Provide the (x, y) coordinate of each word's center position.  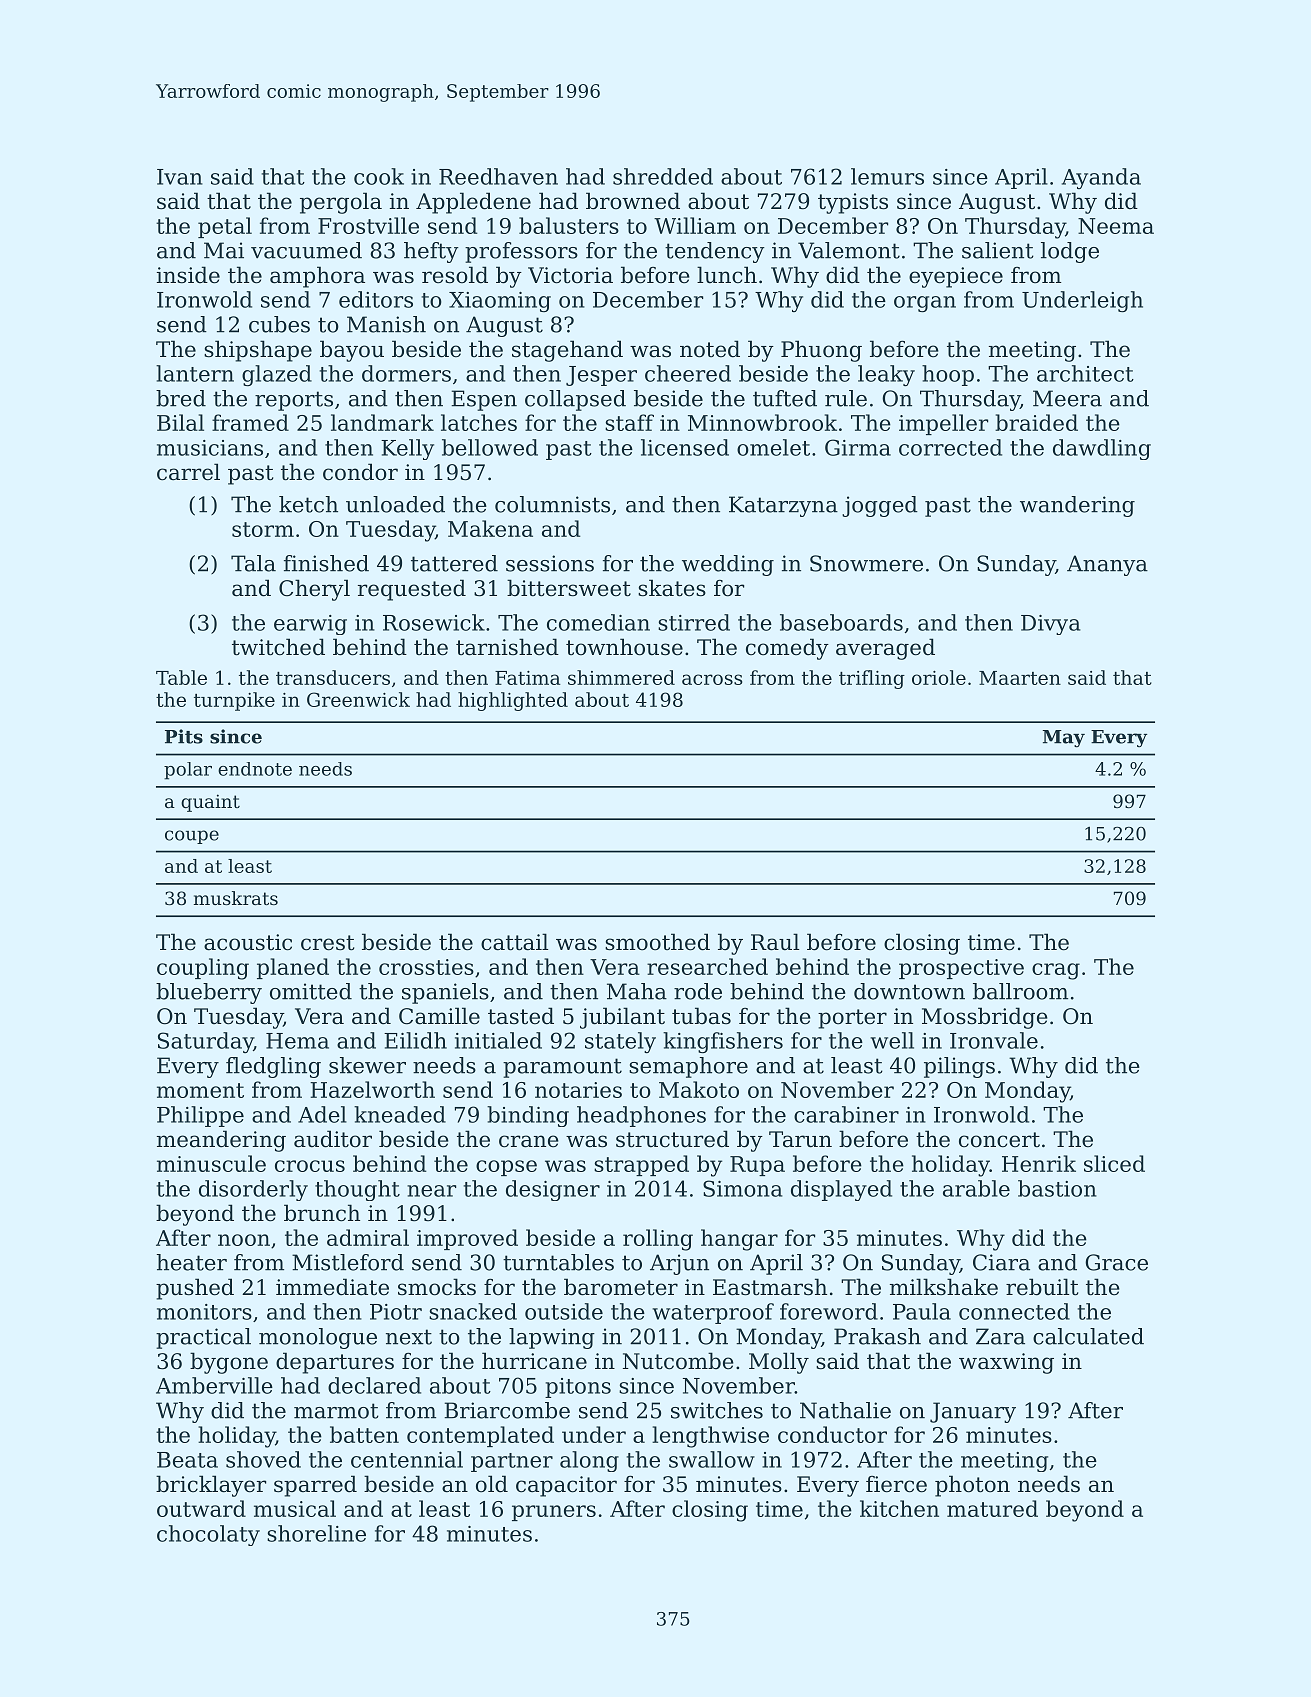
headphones (641, 1116)
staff (629, 422)
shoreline (316, 1533)
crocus (310, 1166)
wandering (1077, 506)
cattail (514, 942)
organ (925, 304)
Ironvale (994, 1040)
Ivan (180, 177)
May (1064, 739)
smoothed (657, 942)
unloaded (395, 504)
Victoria (570, 275)
